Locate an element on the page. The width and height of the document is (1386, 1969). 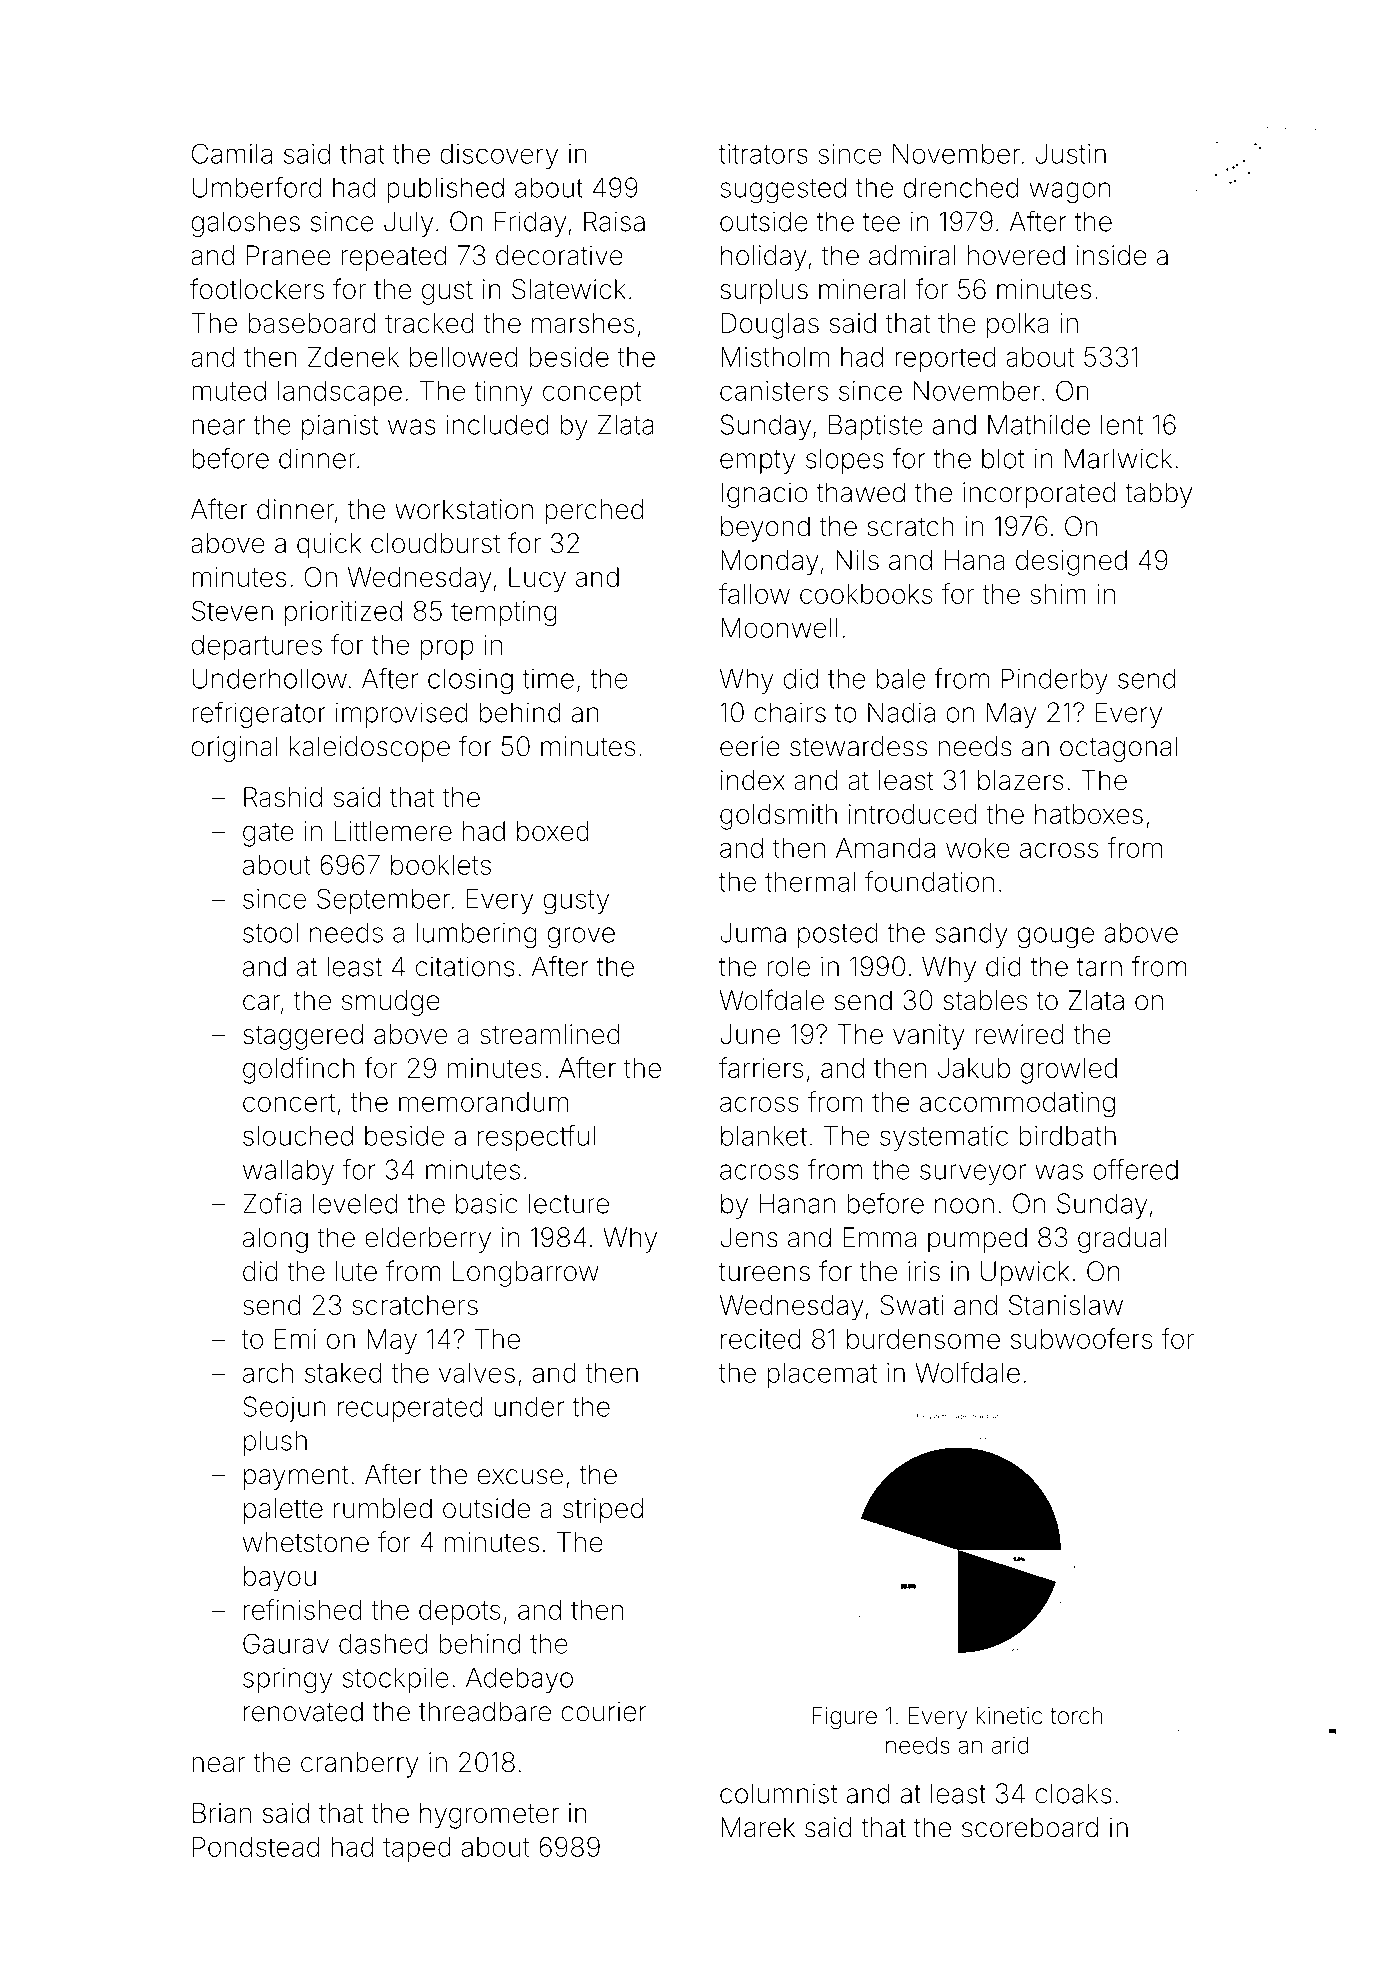
recuperated is located at coordinates (410, 1409).
